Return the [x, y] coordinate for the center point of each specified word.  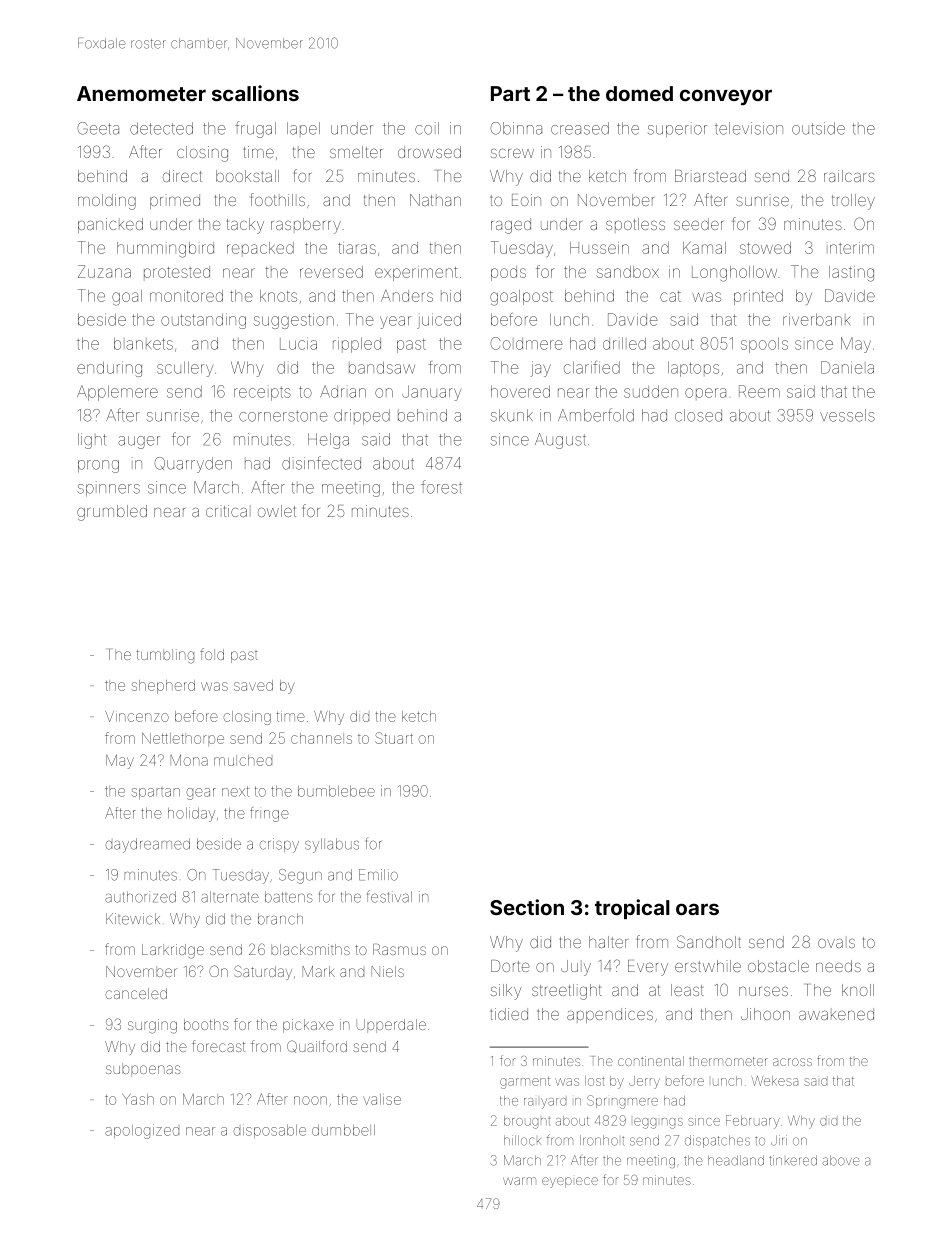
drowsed [429, 152]
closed [698, 415]
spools [764, 345]
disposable [269, 1131]
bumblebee [336, 791]
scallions [255, 93]
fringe [269, 814]
